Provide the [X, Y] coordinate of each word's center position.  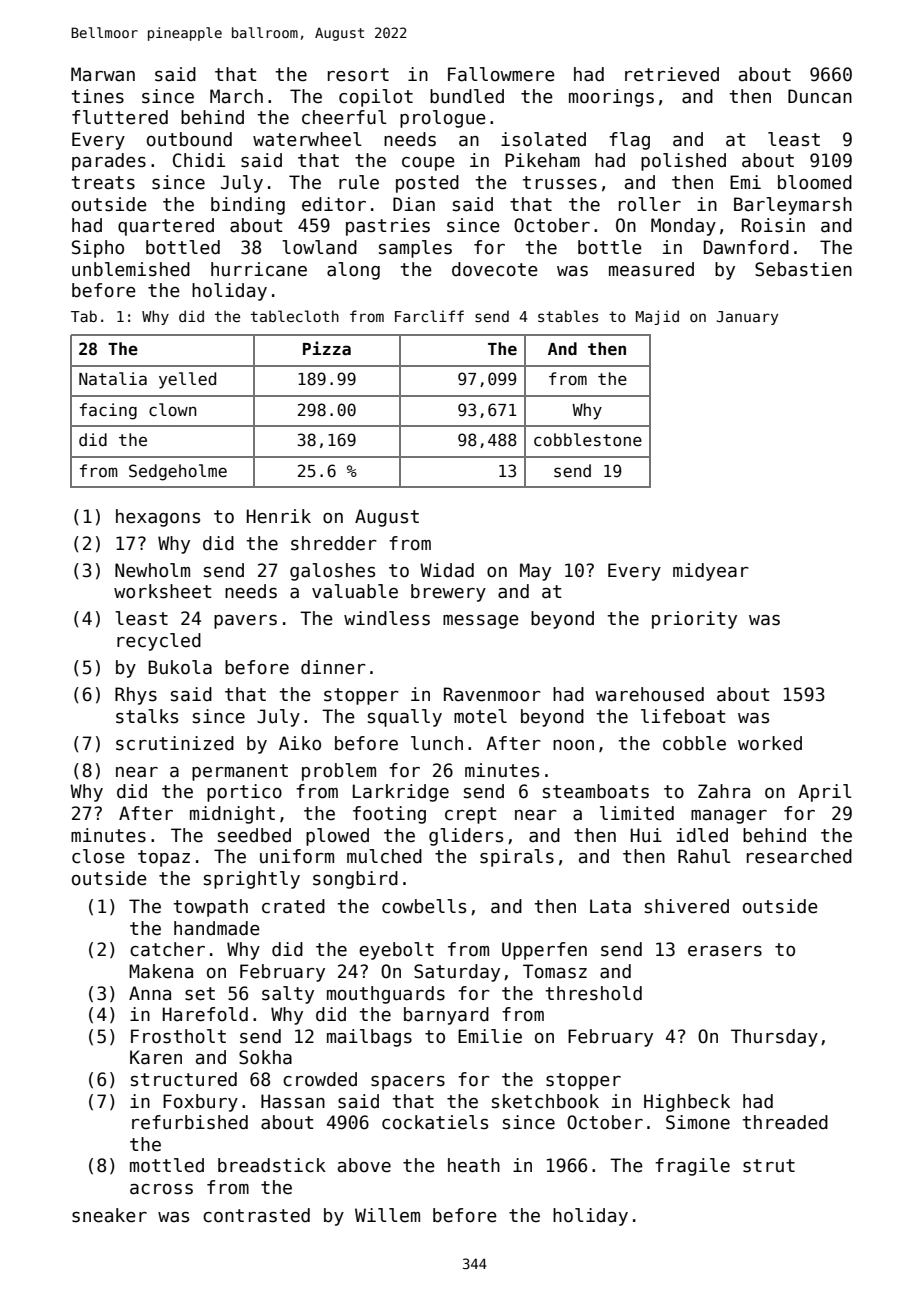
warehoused [649, 694]
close [98, 856]
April [825, 793]
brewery [448, 593]
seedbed [254, 835]
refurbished [190, 1122]
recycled [159, 642]
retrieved [672, 74]
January [747, 318]
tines [97, 96]
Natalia [113, 378]
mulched [384, 856]
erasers [725, 951]
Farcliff [429, 316]
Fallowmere [501, 74]
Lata [610, 906]
